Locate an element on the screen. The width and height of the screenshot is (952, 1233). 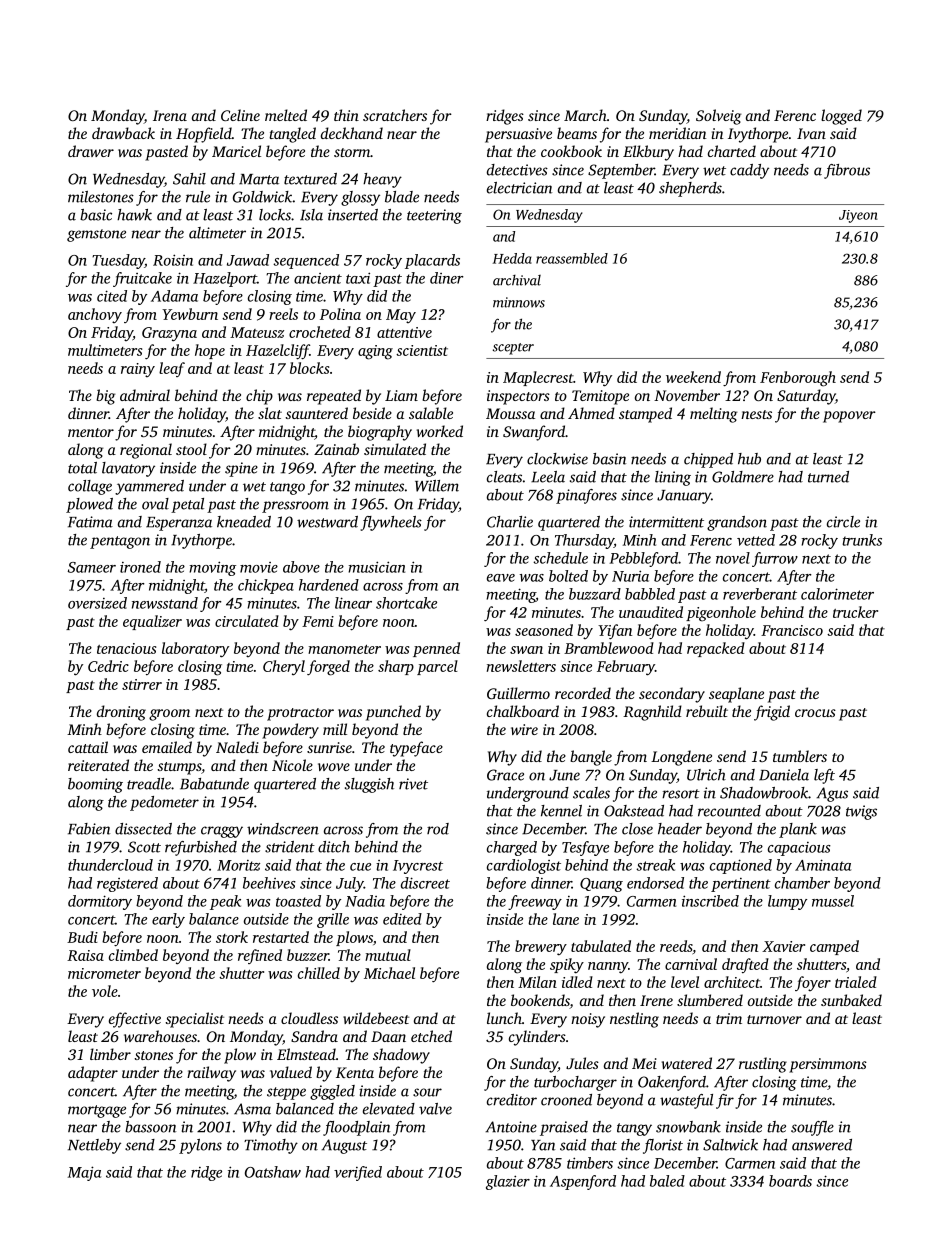
twigs is located at coordinates (861, 812).
